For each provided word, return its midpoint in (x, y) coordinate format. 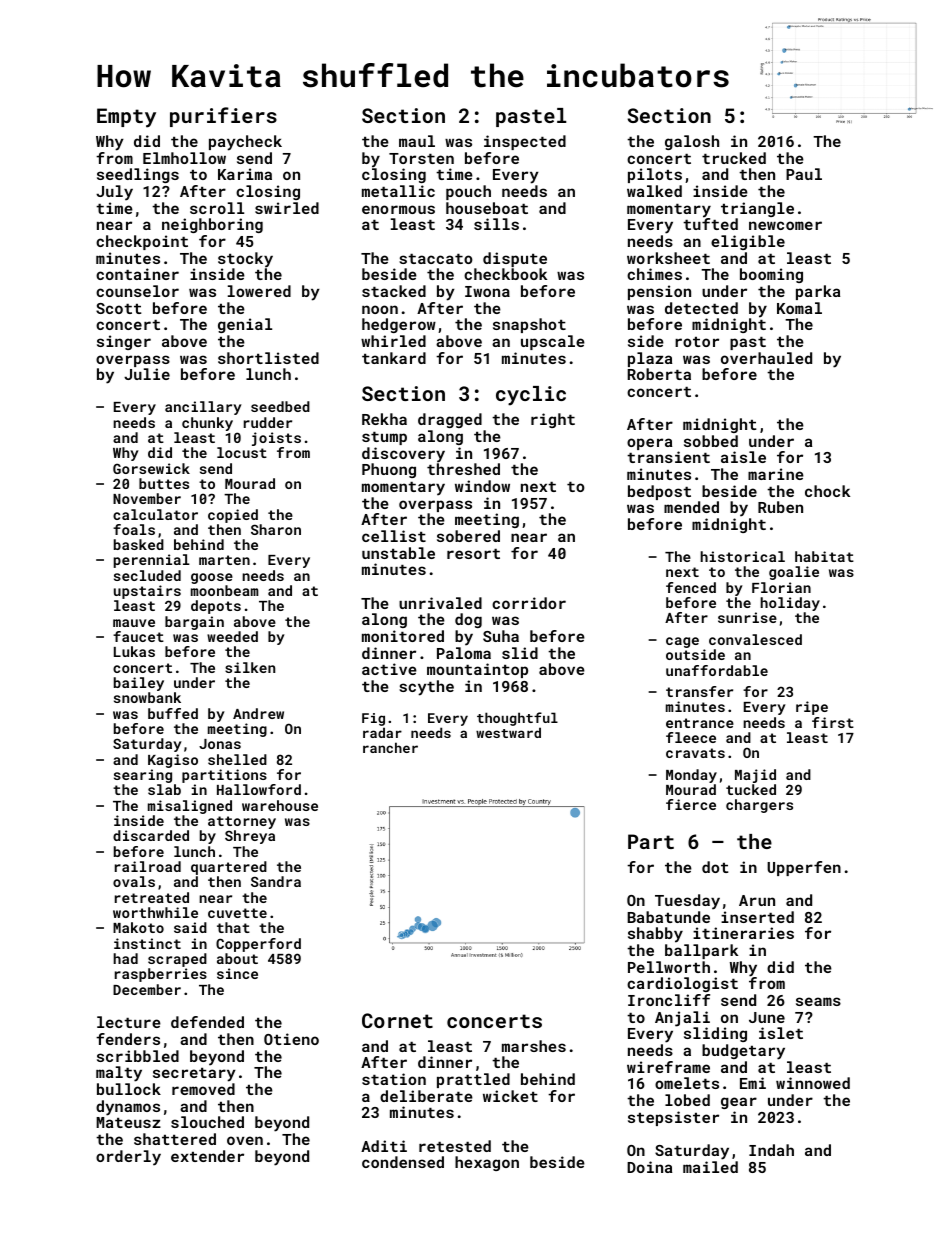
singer (124, 342)
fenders (128, 1039)
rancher (390, 747)
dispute (515, 259)
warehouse (280, 805)
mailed (710, 1167)
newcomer (785, 225)
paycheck (245, 143)
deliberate (426, 1096)
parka (818, 292)
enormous (398, 209)
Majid (755, 776)
